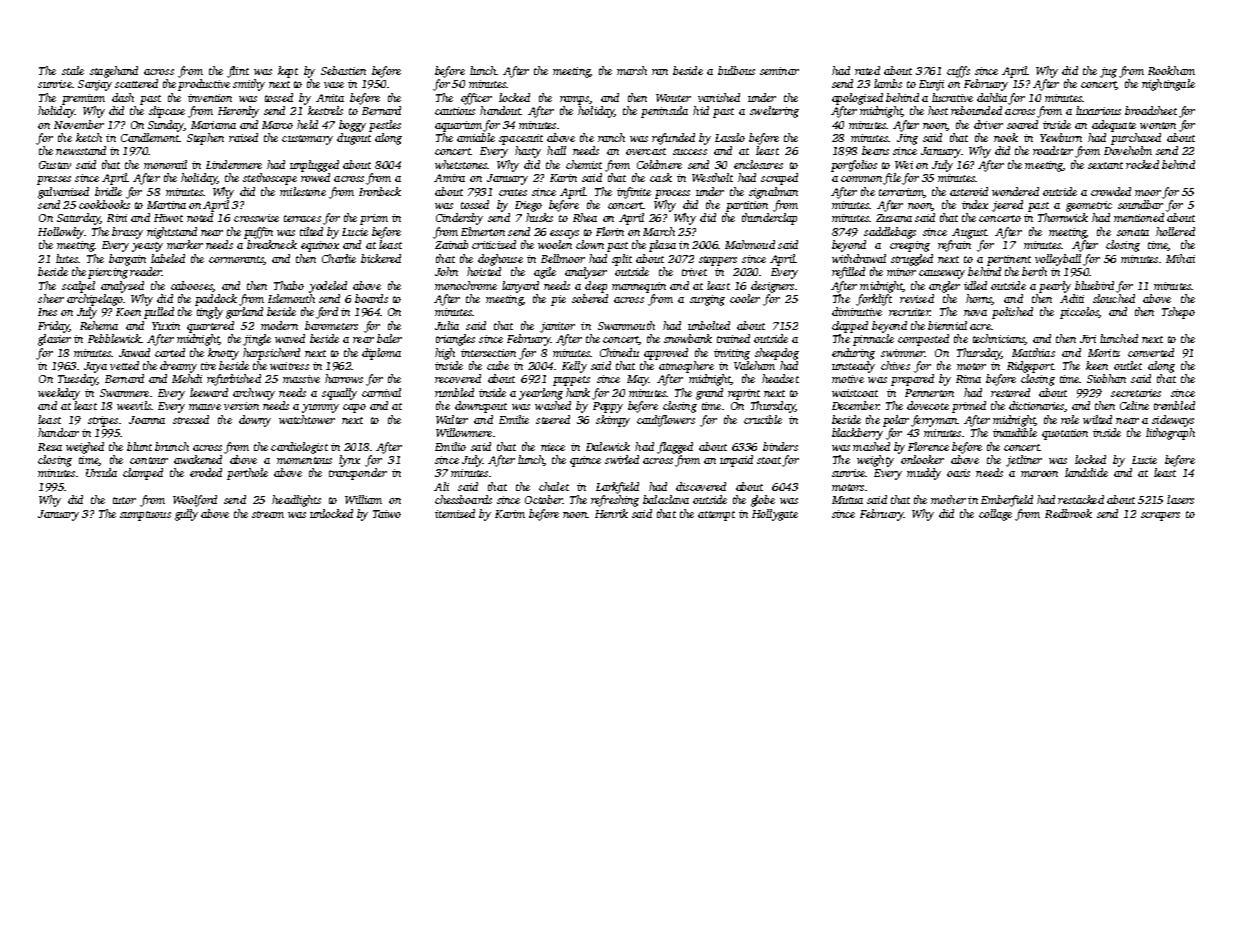 The height and width of the image is (952, 1233). I want to click on stream, so click(268, 514).
